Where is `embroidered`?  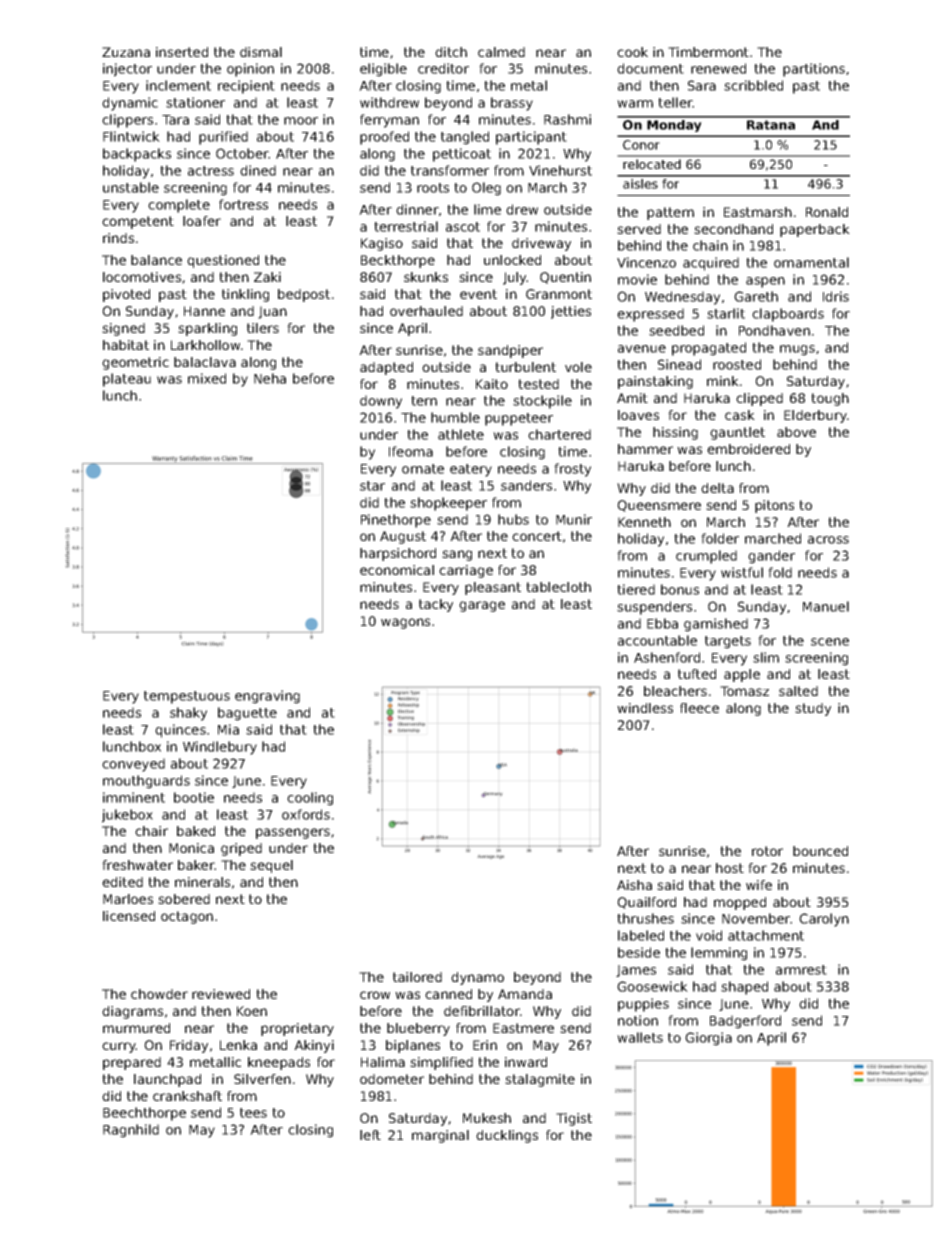 embroidered is located at coordinates (748, 449).
